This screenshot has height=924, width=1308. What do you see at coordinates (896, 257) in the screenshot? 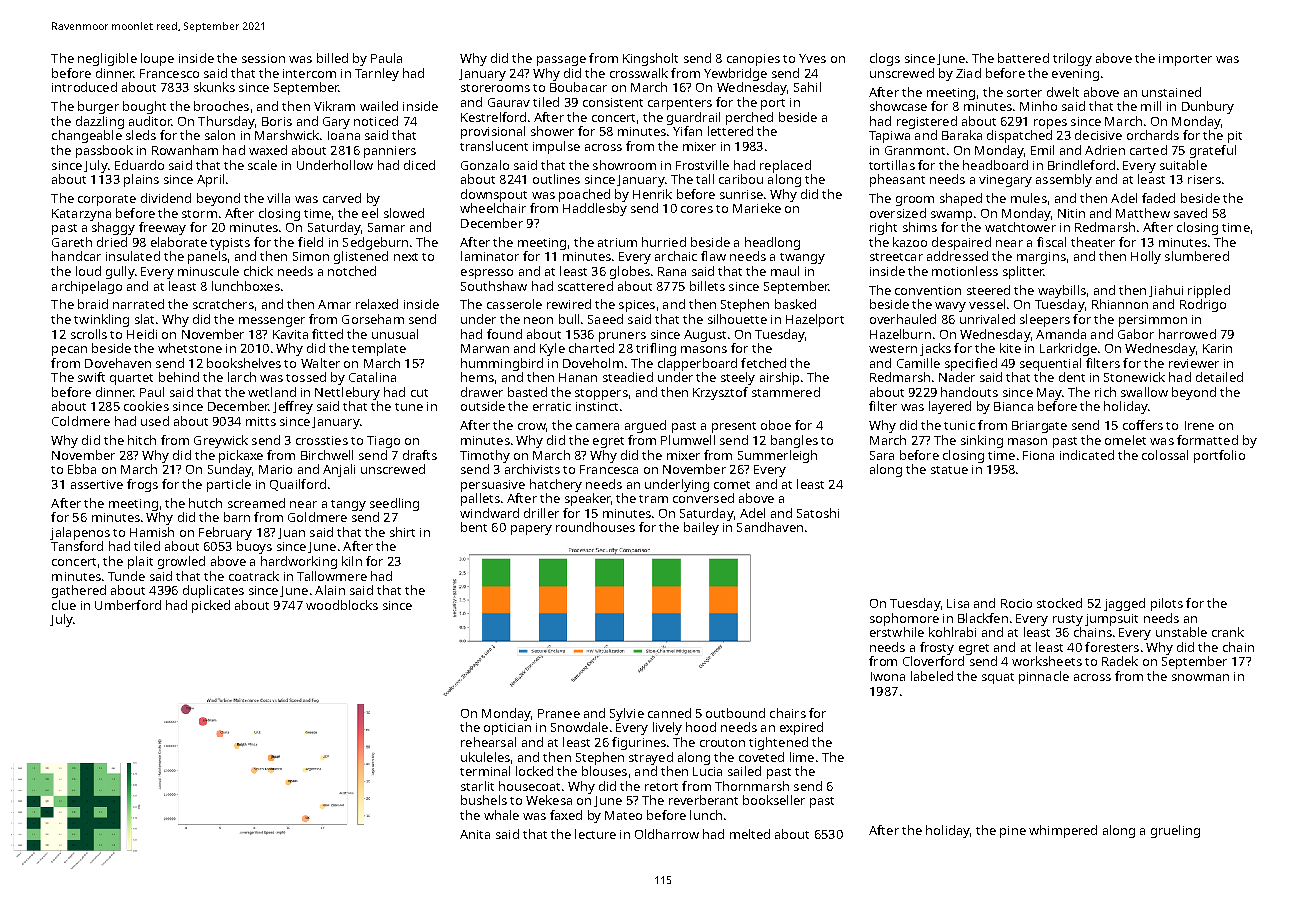
I see `streetcar` at bounding box center [896, 257].
